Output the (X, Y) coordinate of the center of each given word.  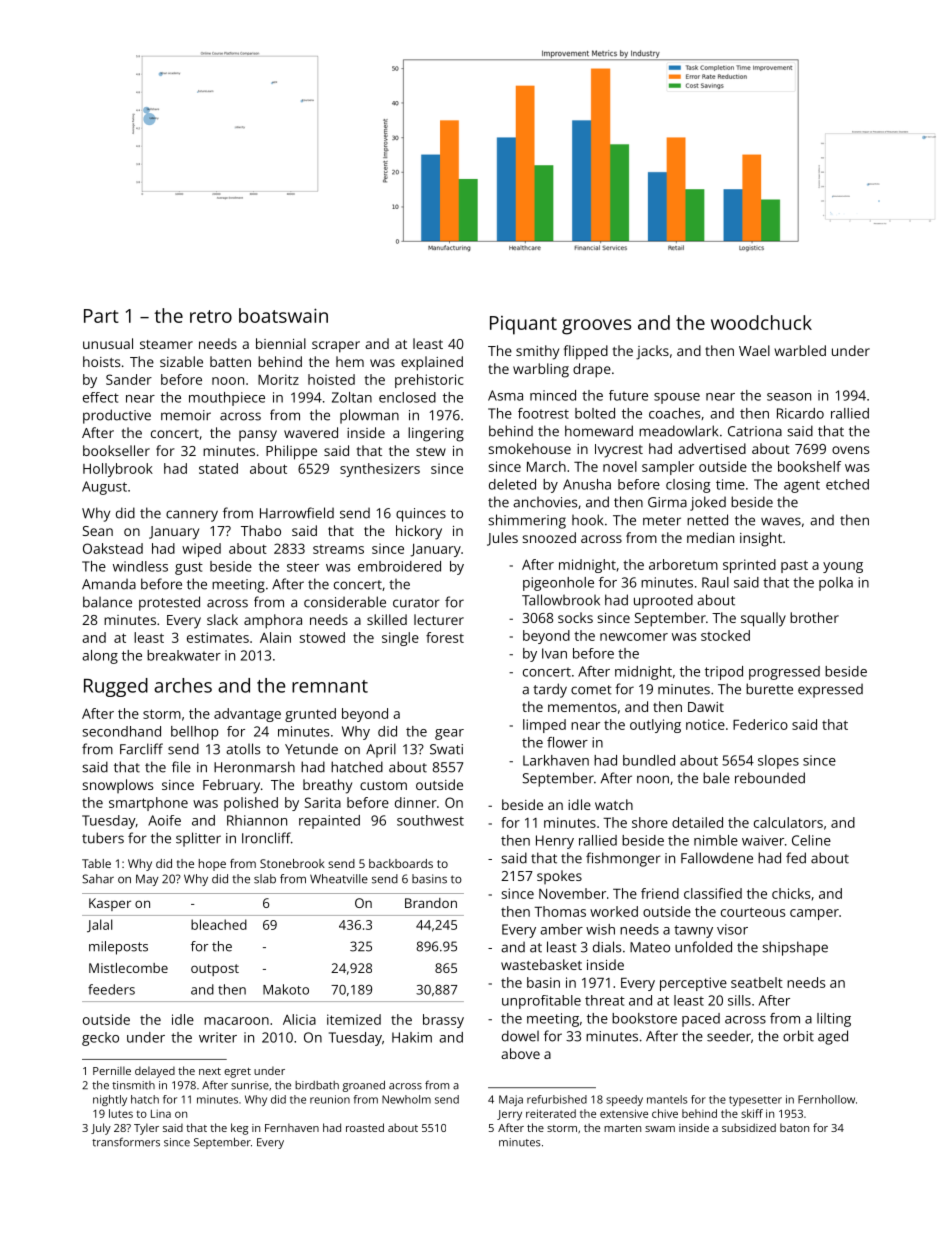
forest (445, 637)
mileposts (118, 948)
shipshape (795, 948)
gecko (100, 1039)
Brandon (431, 903)
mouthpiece (227, 399)
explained (432, 363)
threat (605, 1000)
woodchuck (761, 322)
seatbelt (757, 982)
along (100, 657)
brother (814, 617)
